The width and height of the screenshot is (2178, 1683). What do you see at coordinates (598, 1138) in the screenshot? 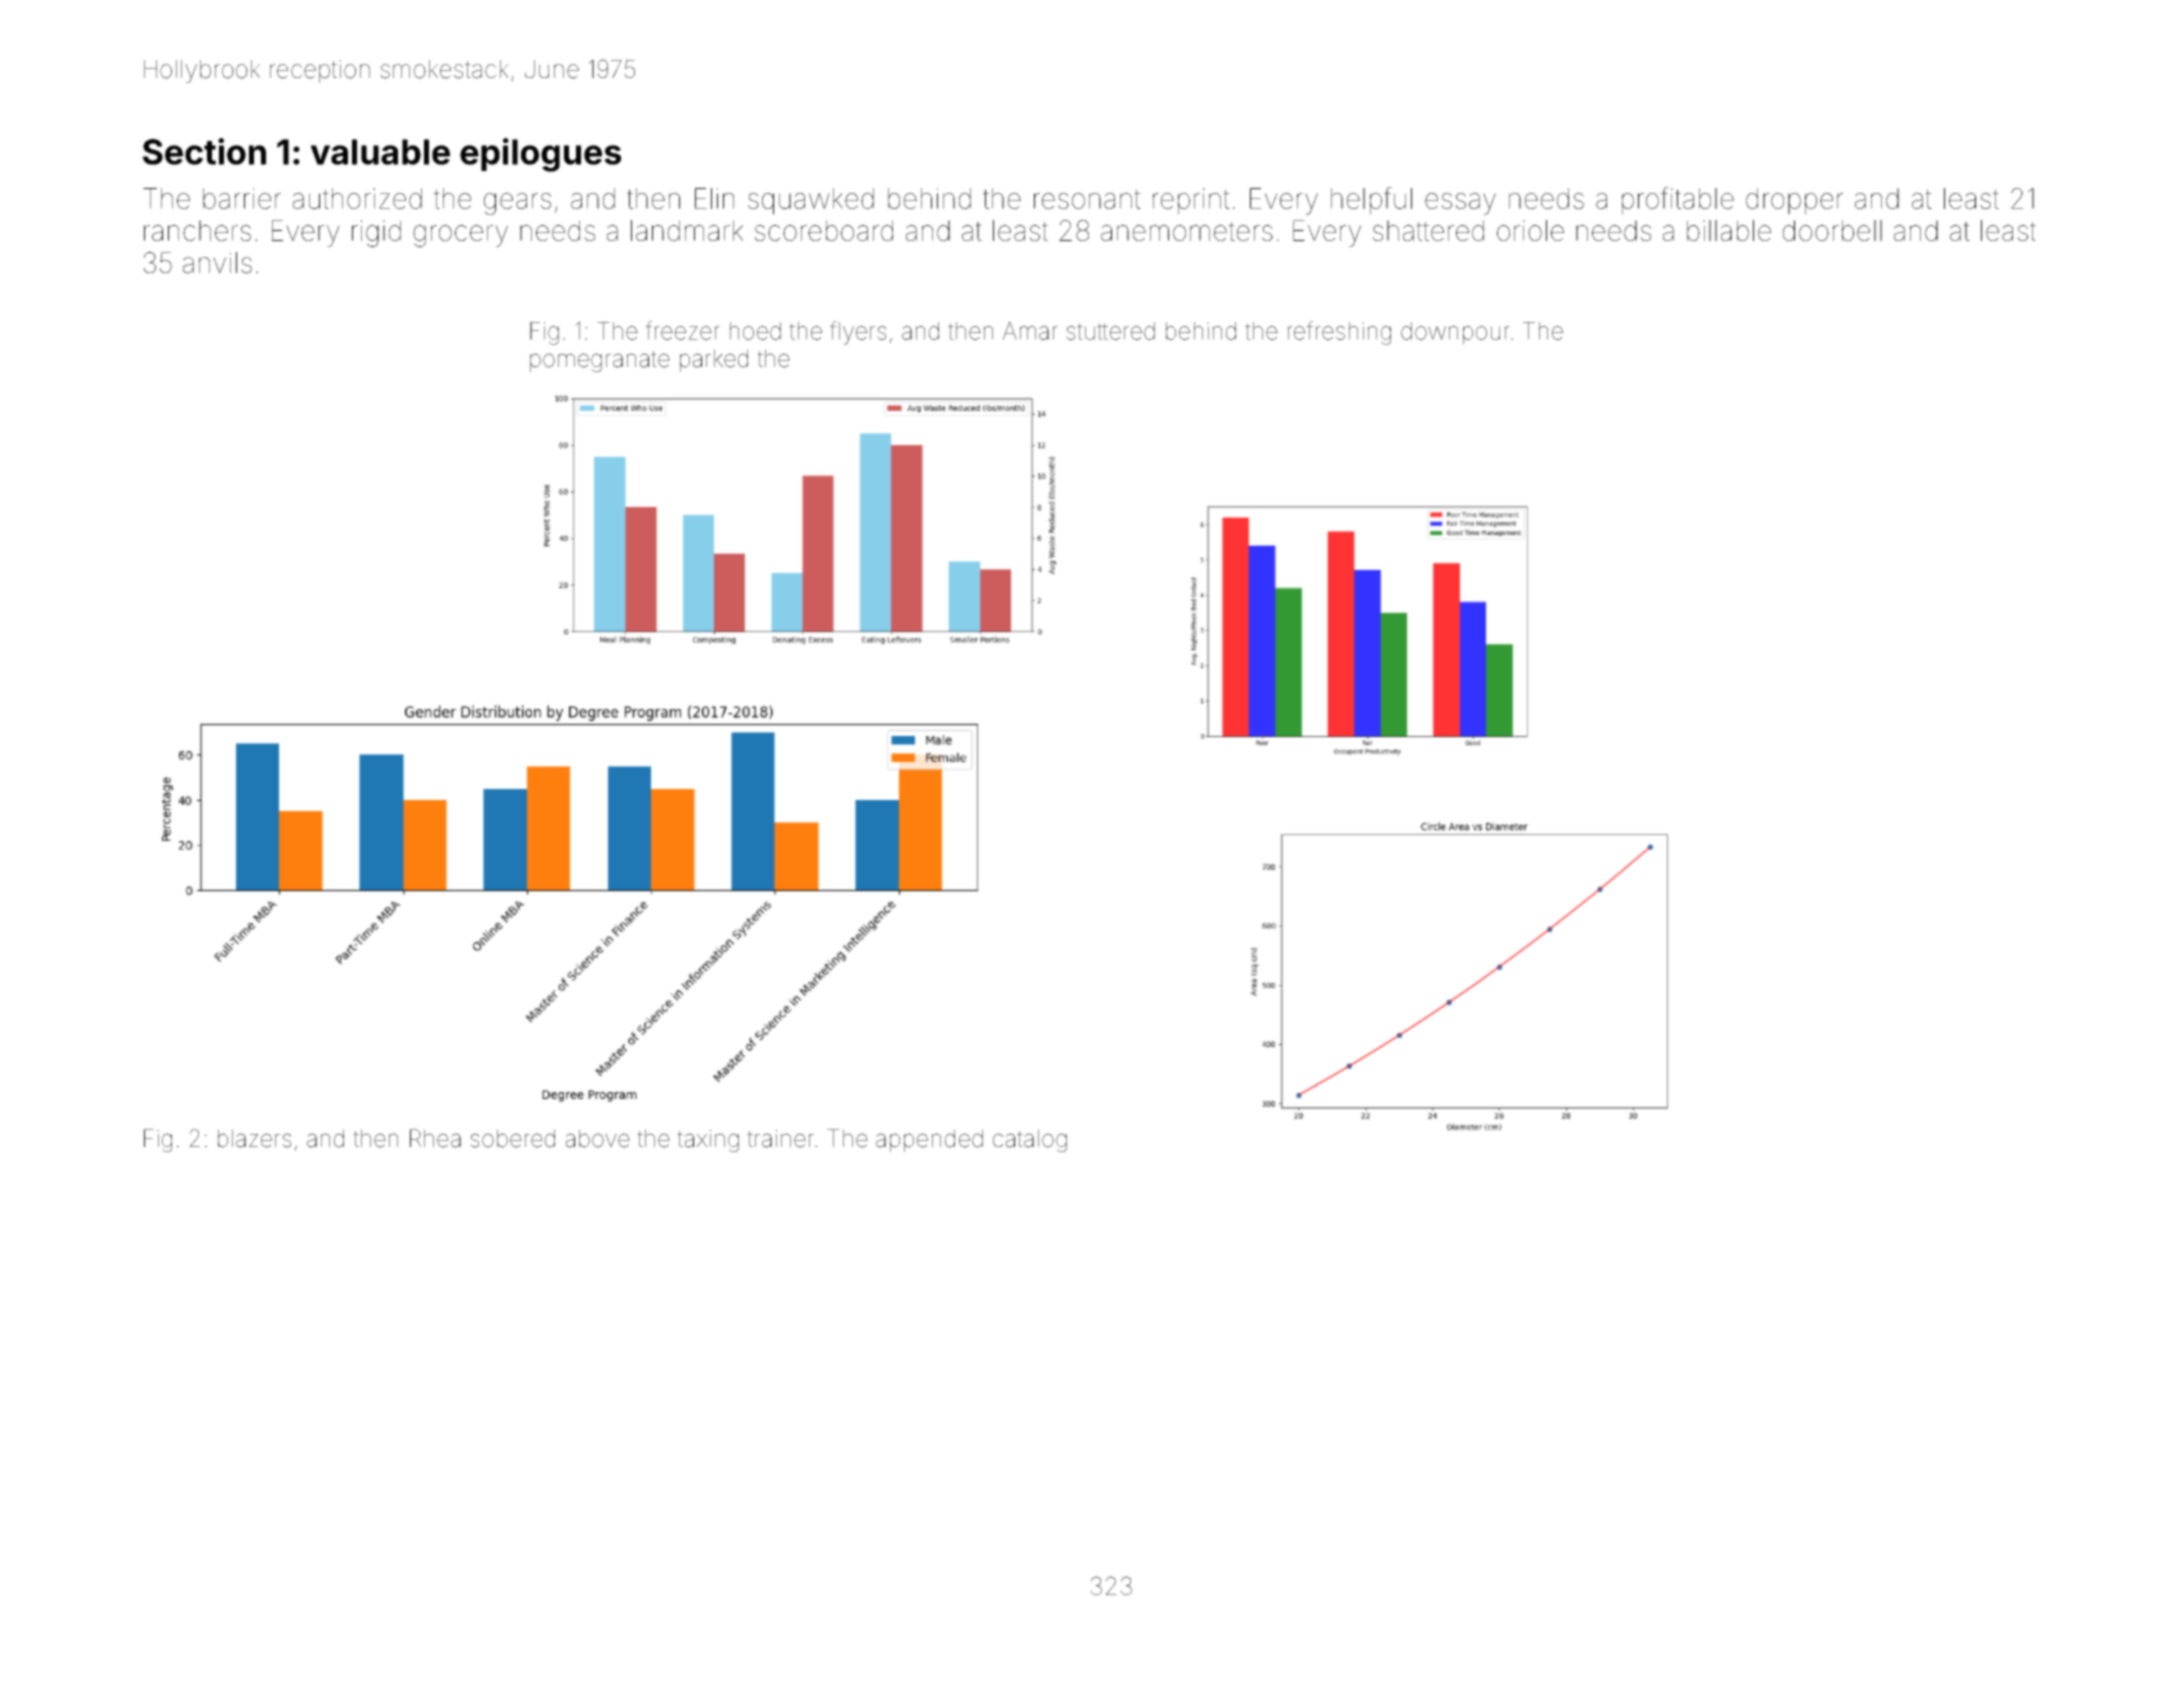
I see `above` at bounding box center [598, 1138].
